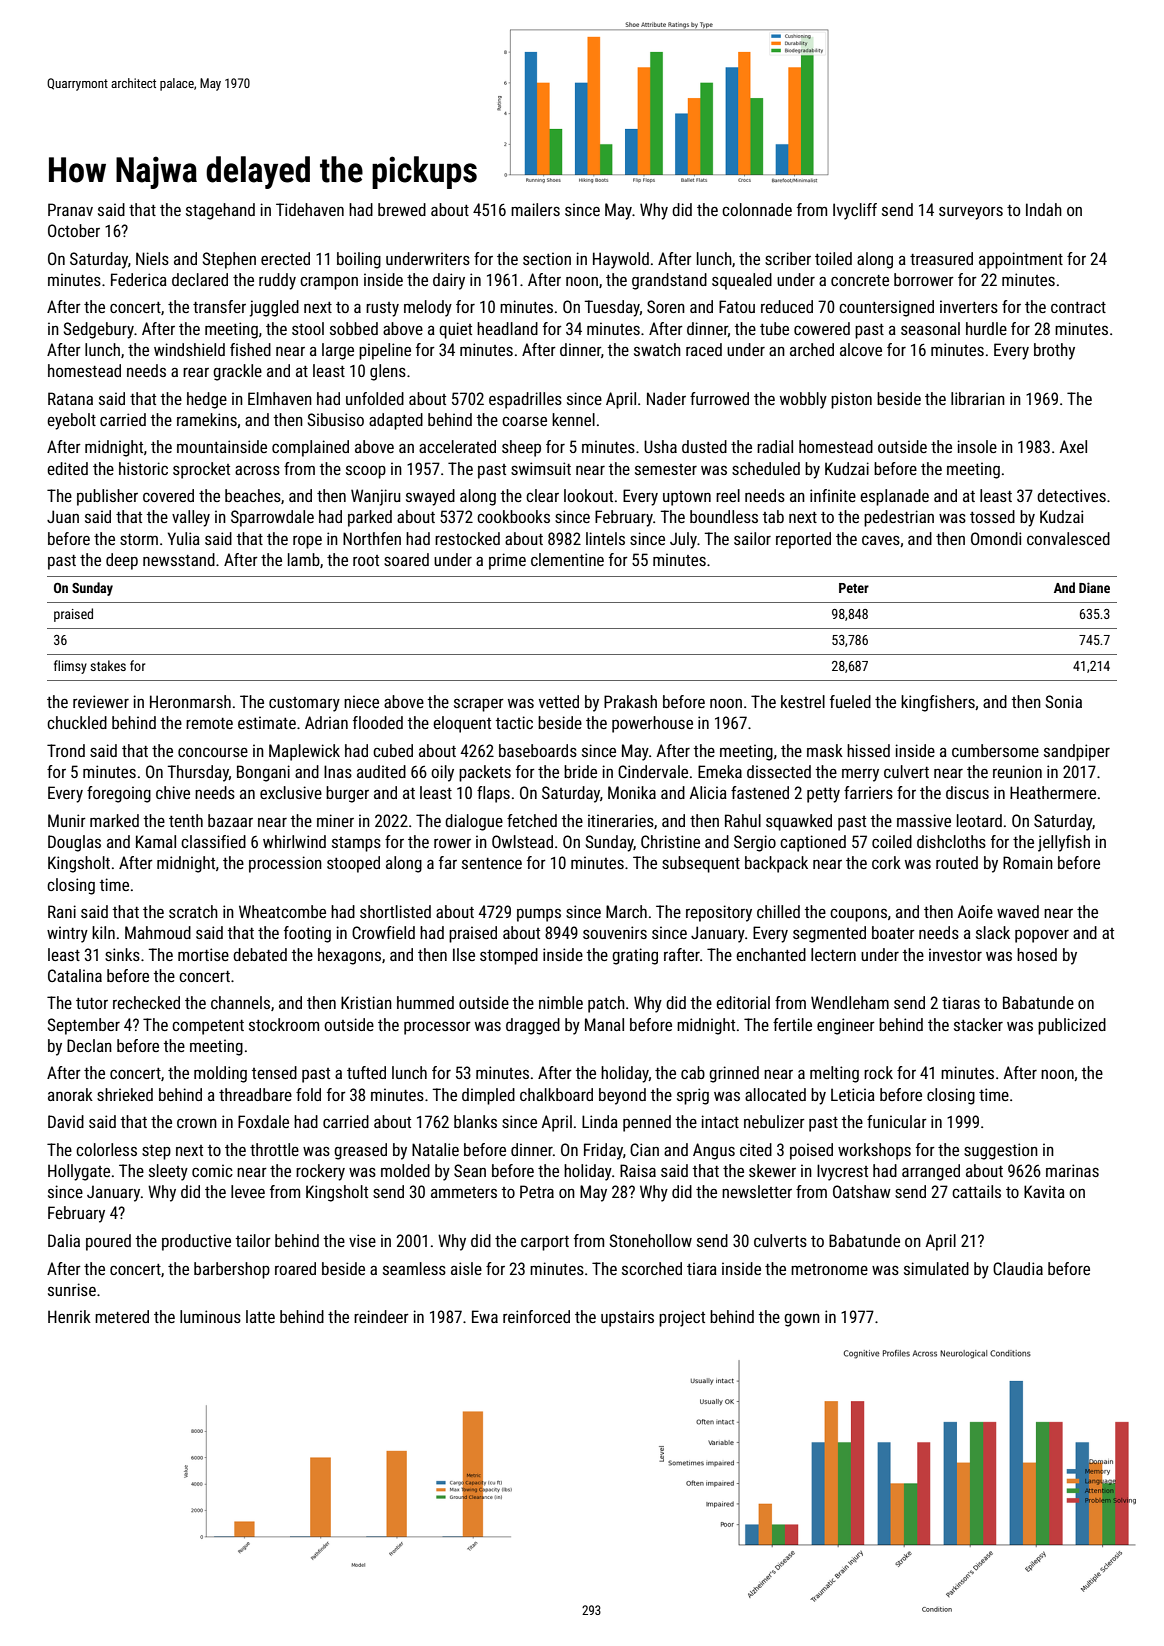 The image size is (1164, 1646). I want to click on Ewa, so click(485, 1316).
